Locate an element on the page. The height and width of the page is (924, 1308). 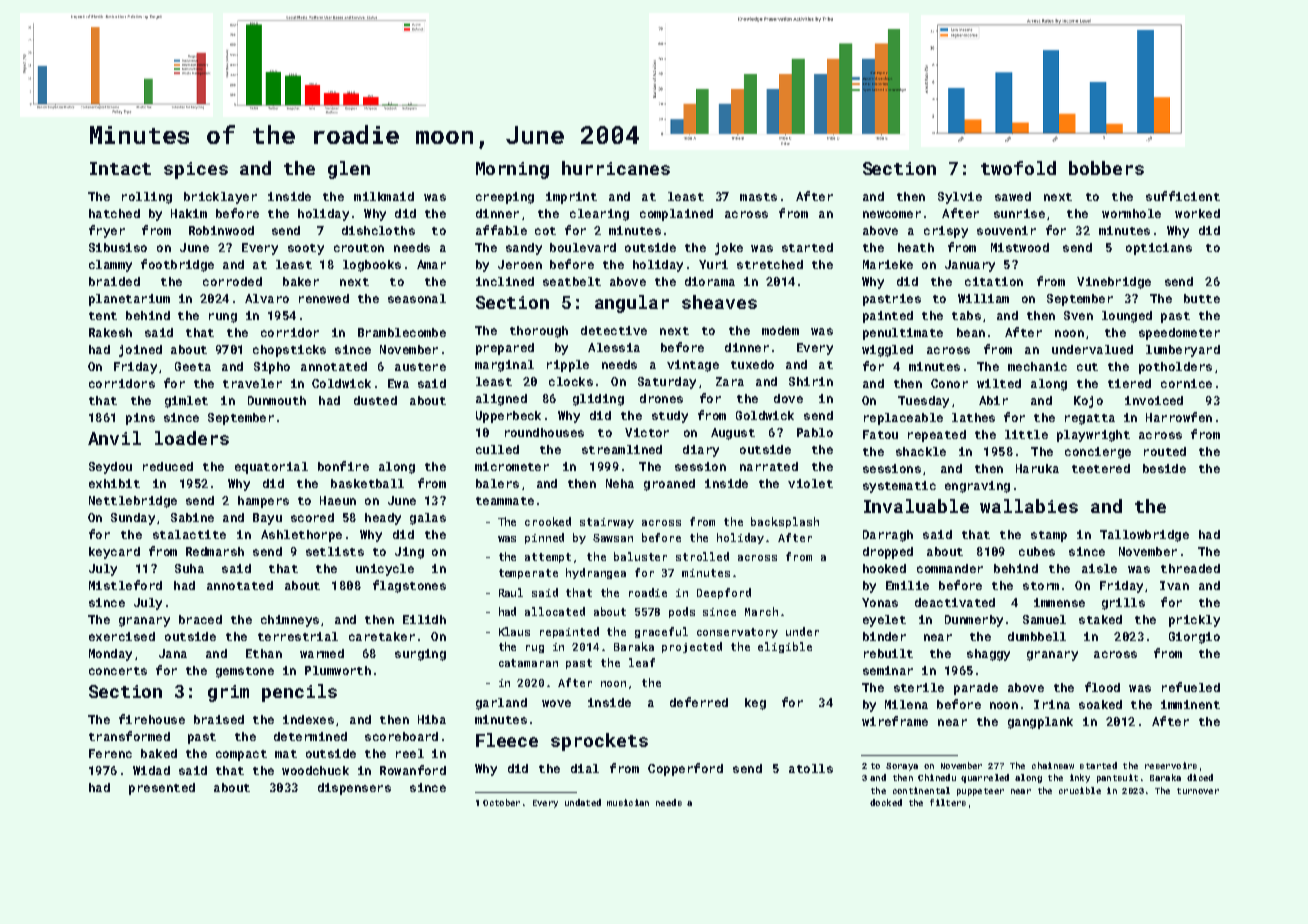
flood is located at coordinates (1102, 687).
